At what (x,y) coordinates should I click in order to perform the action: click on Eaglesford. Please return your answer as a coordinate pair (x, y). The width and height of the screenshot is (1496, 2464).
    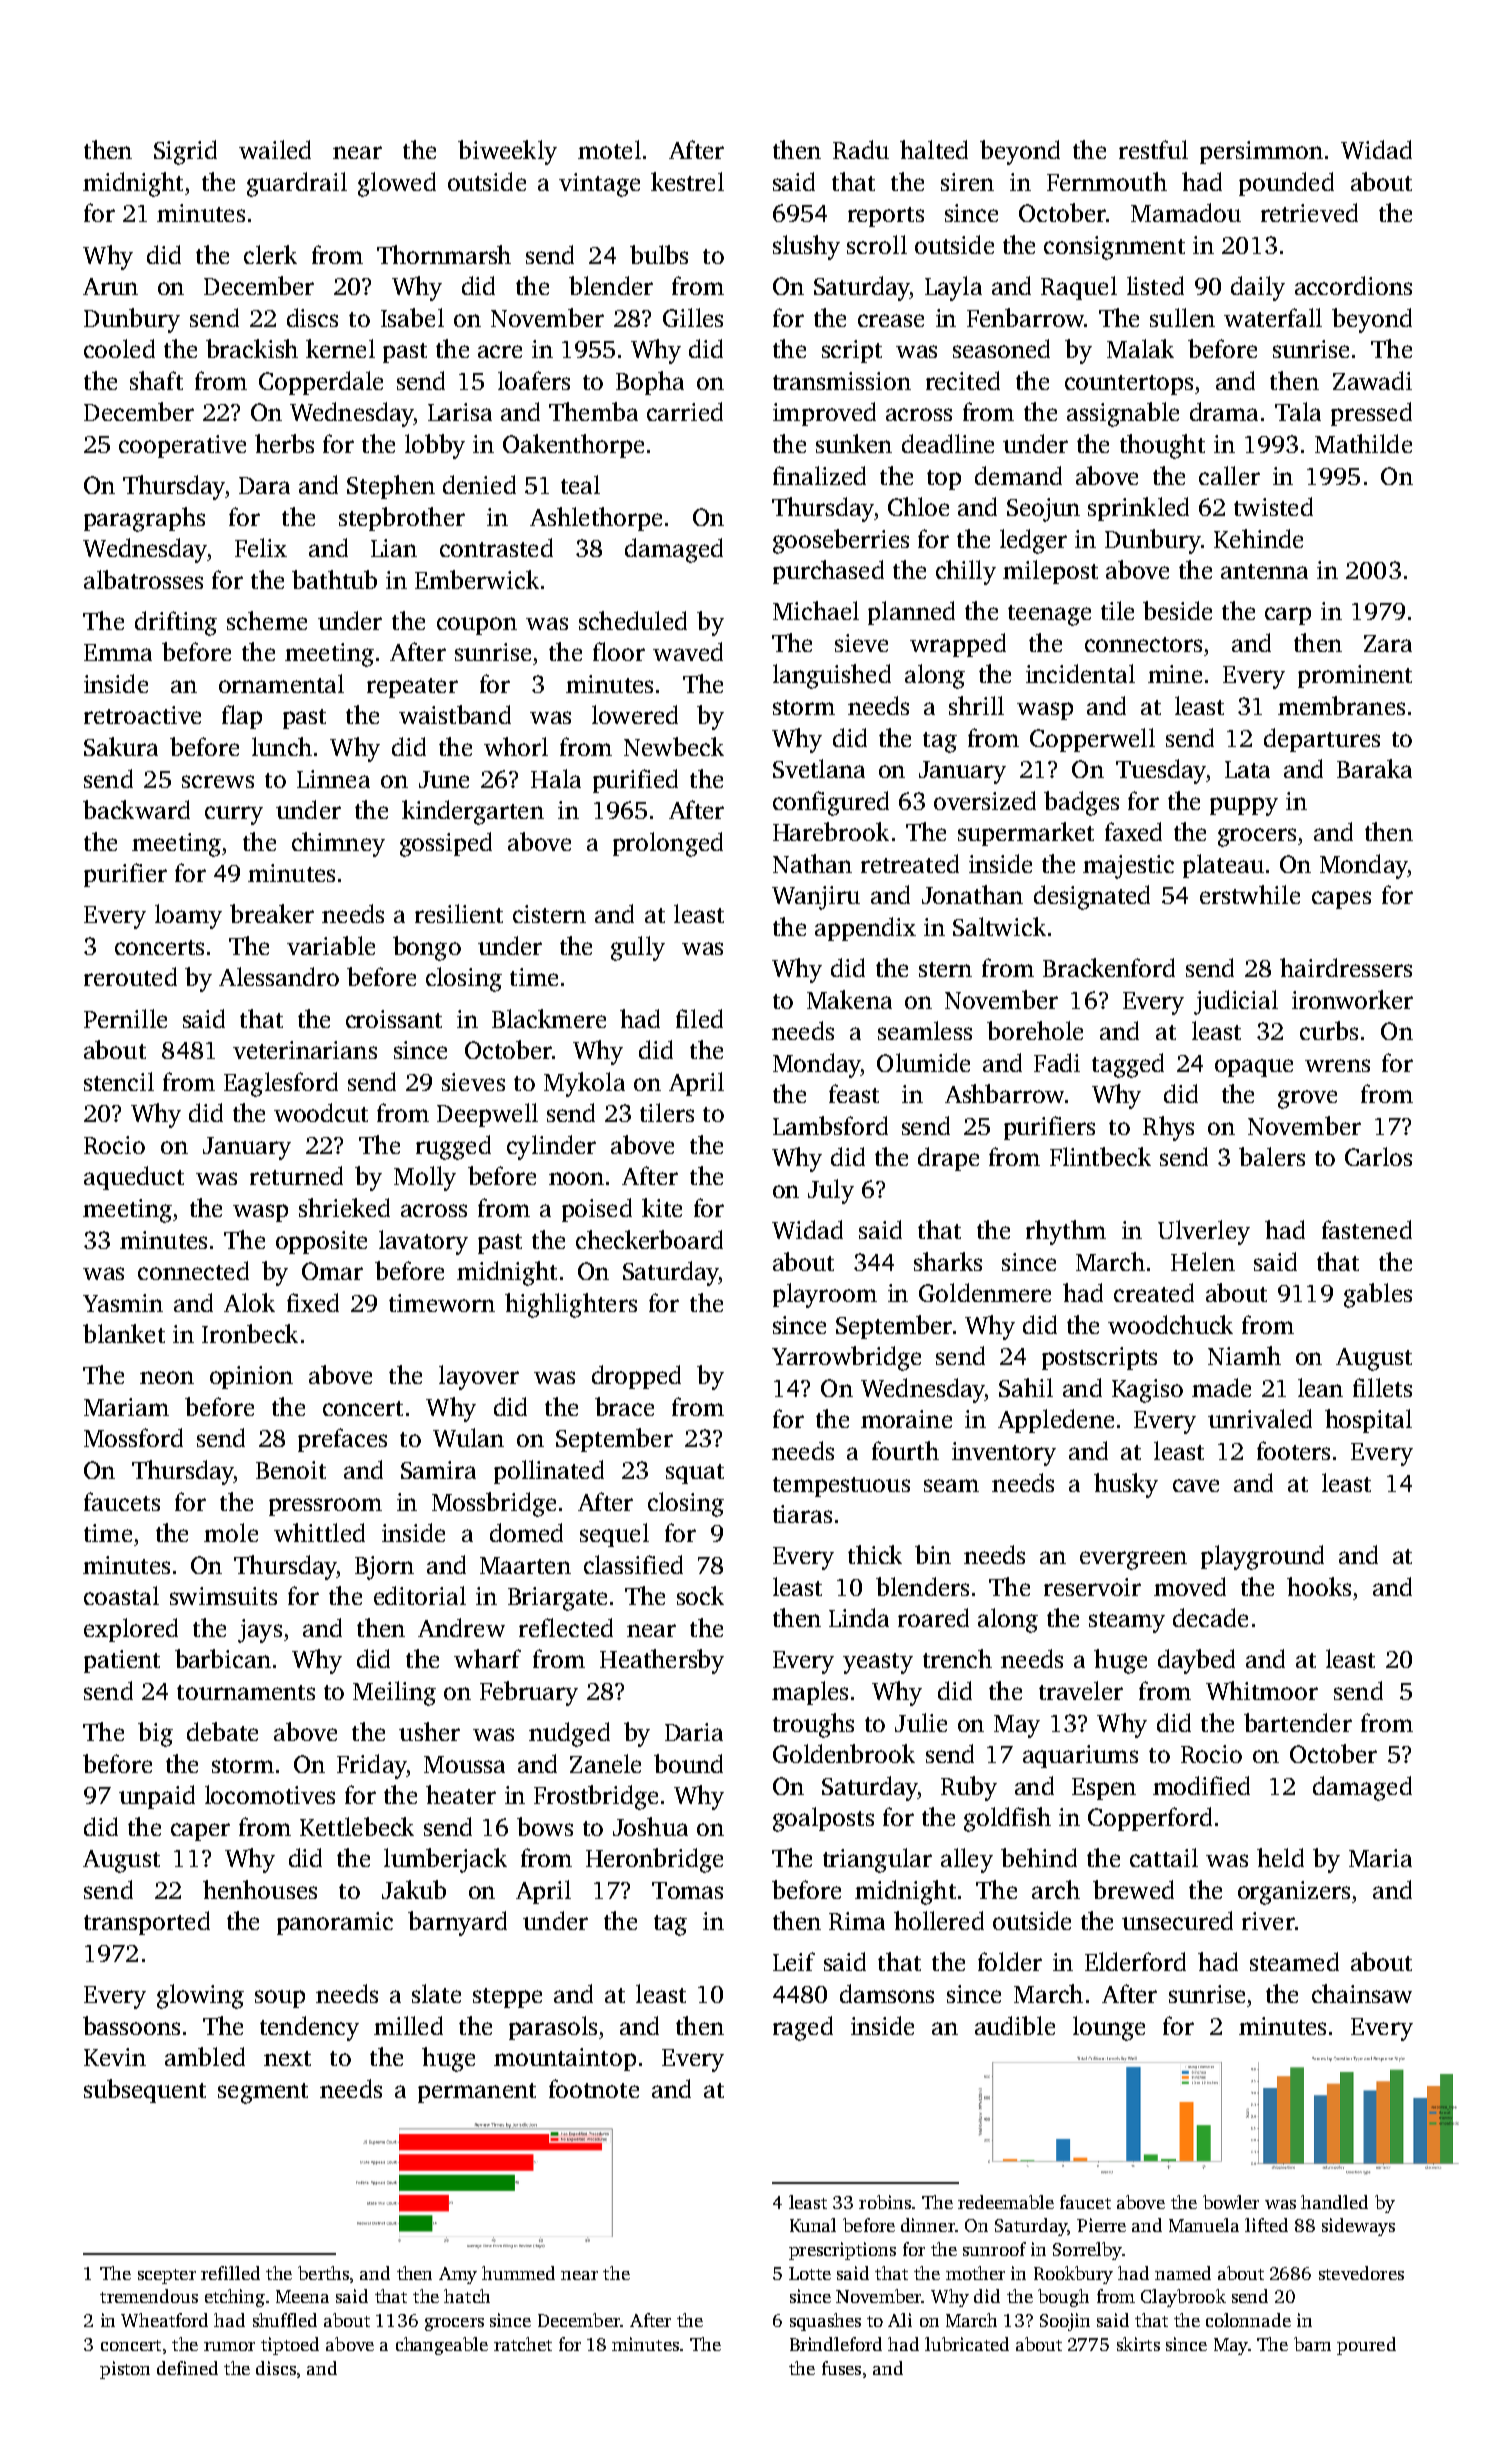
    Looking at the image, I should click on (281, 1084).
